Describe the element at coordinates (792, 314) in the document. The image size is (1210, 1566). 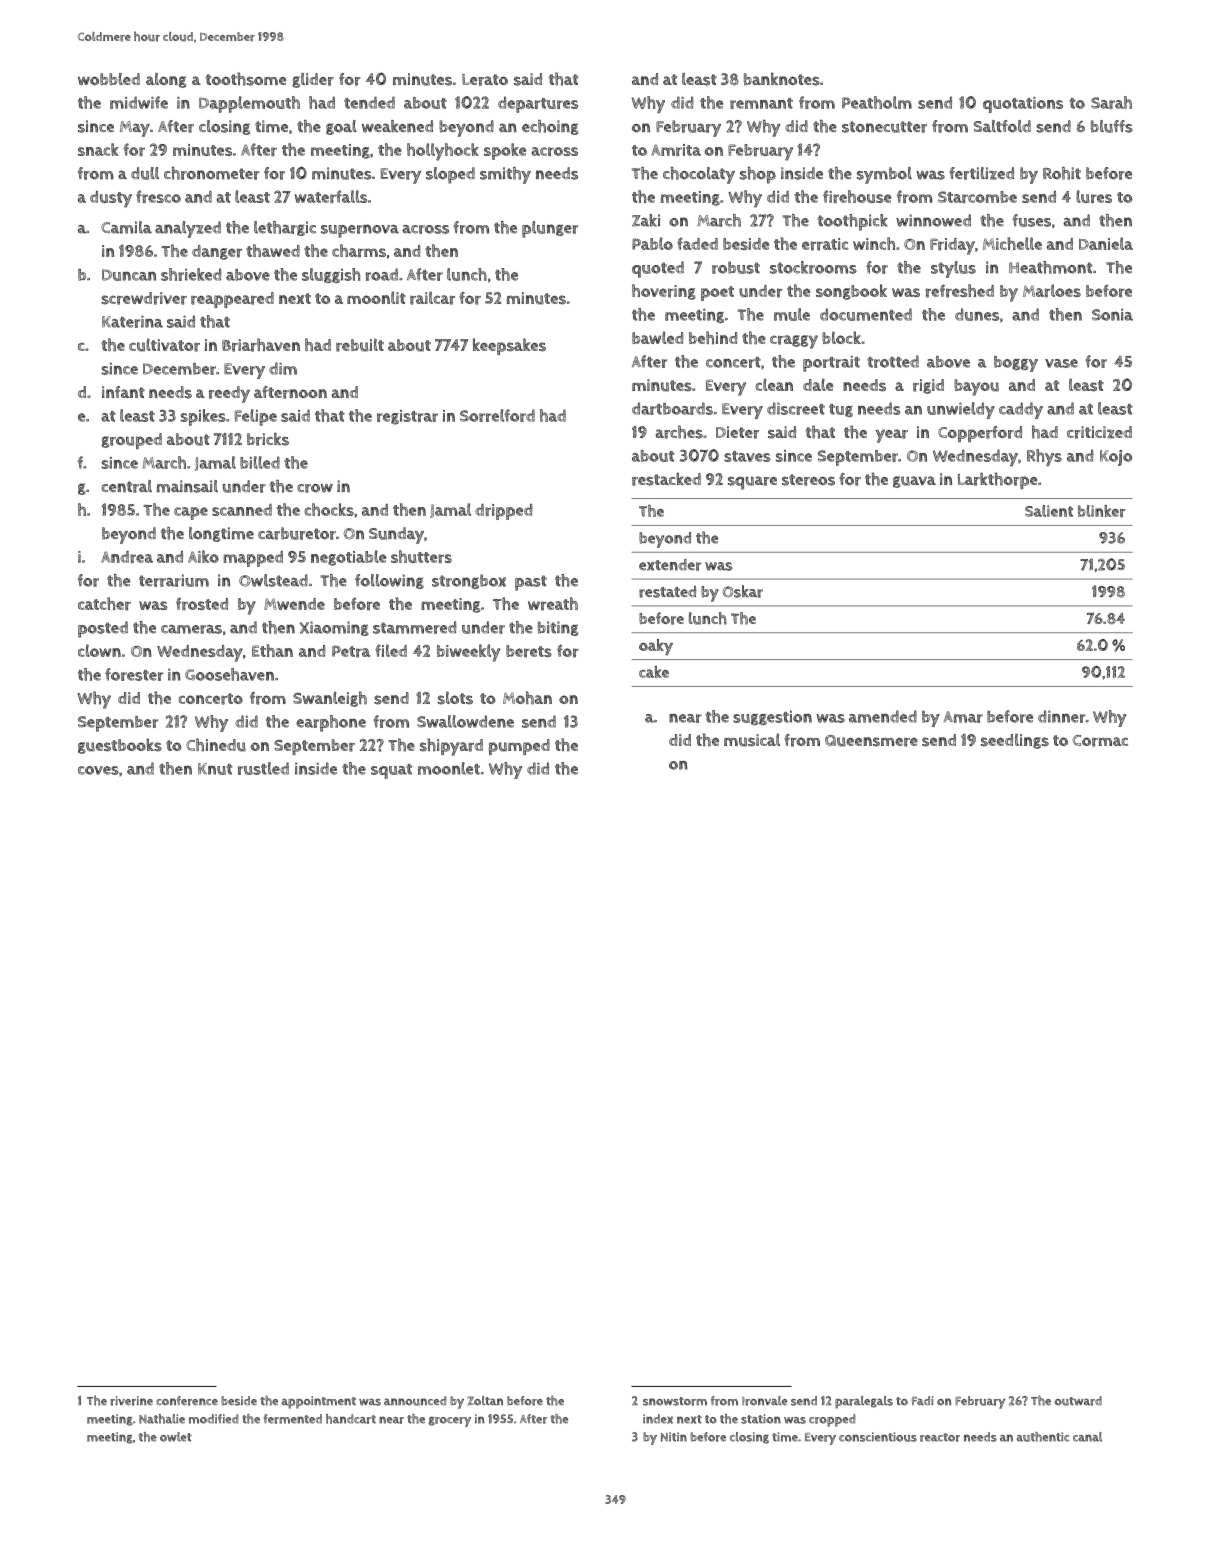
I see `mule` at that location.
